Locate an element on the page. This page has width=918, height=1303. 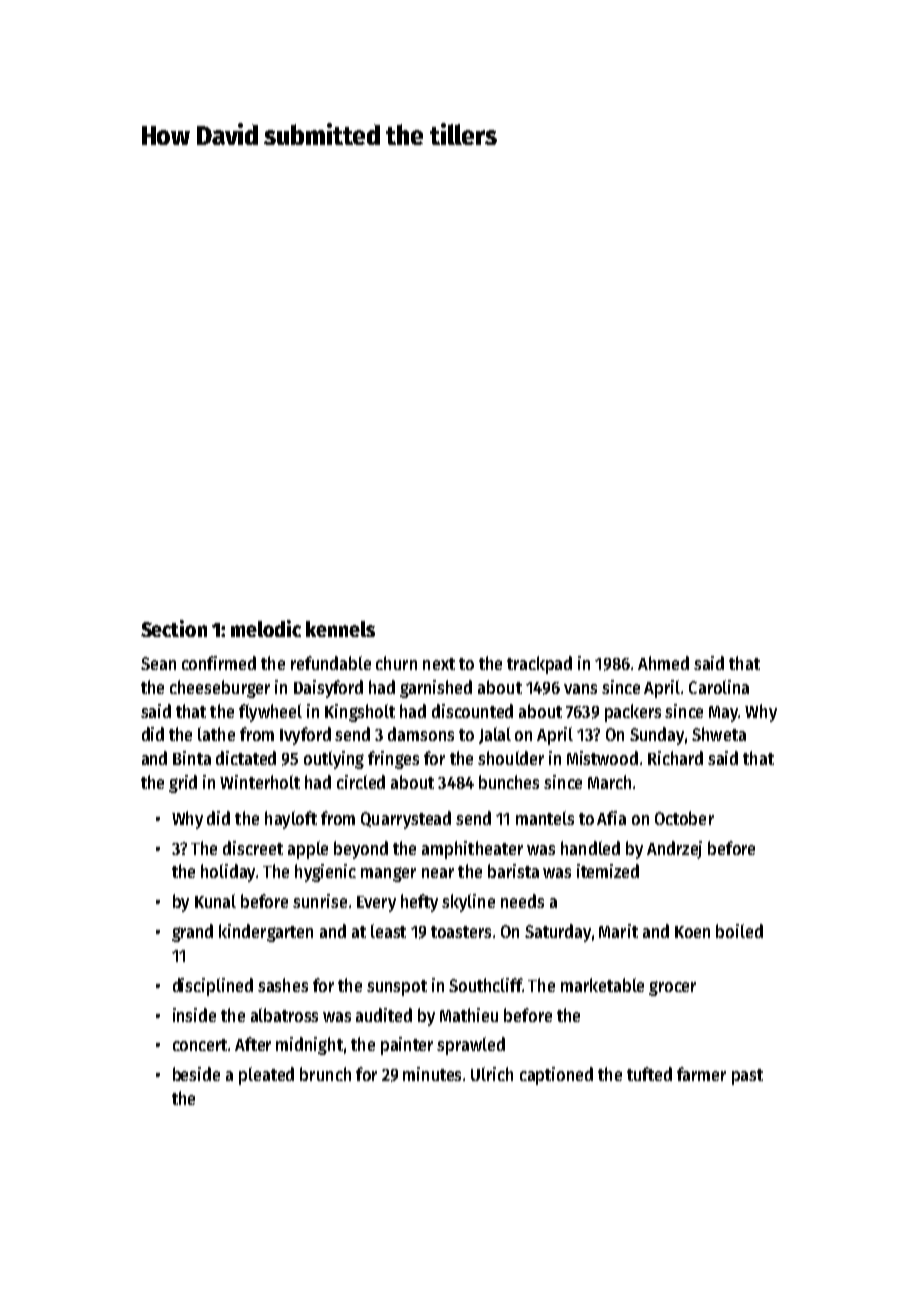
Ahmed is located at coordinates (663, 663).
